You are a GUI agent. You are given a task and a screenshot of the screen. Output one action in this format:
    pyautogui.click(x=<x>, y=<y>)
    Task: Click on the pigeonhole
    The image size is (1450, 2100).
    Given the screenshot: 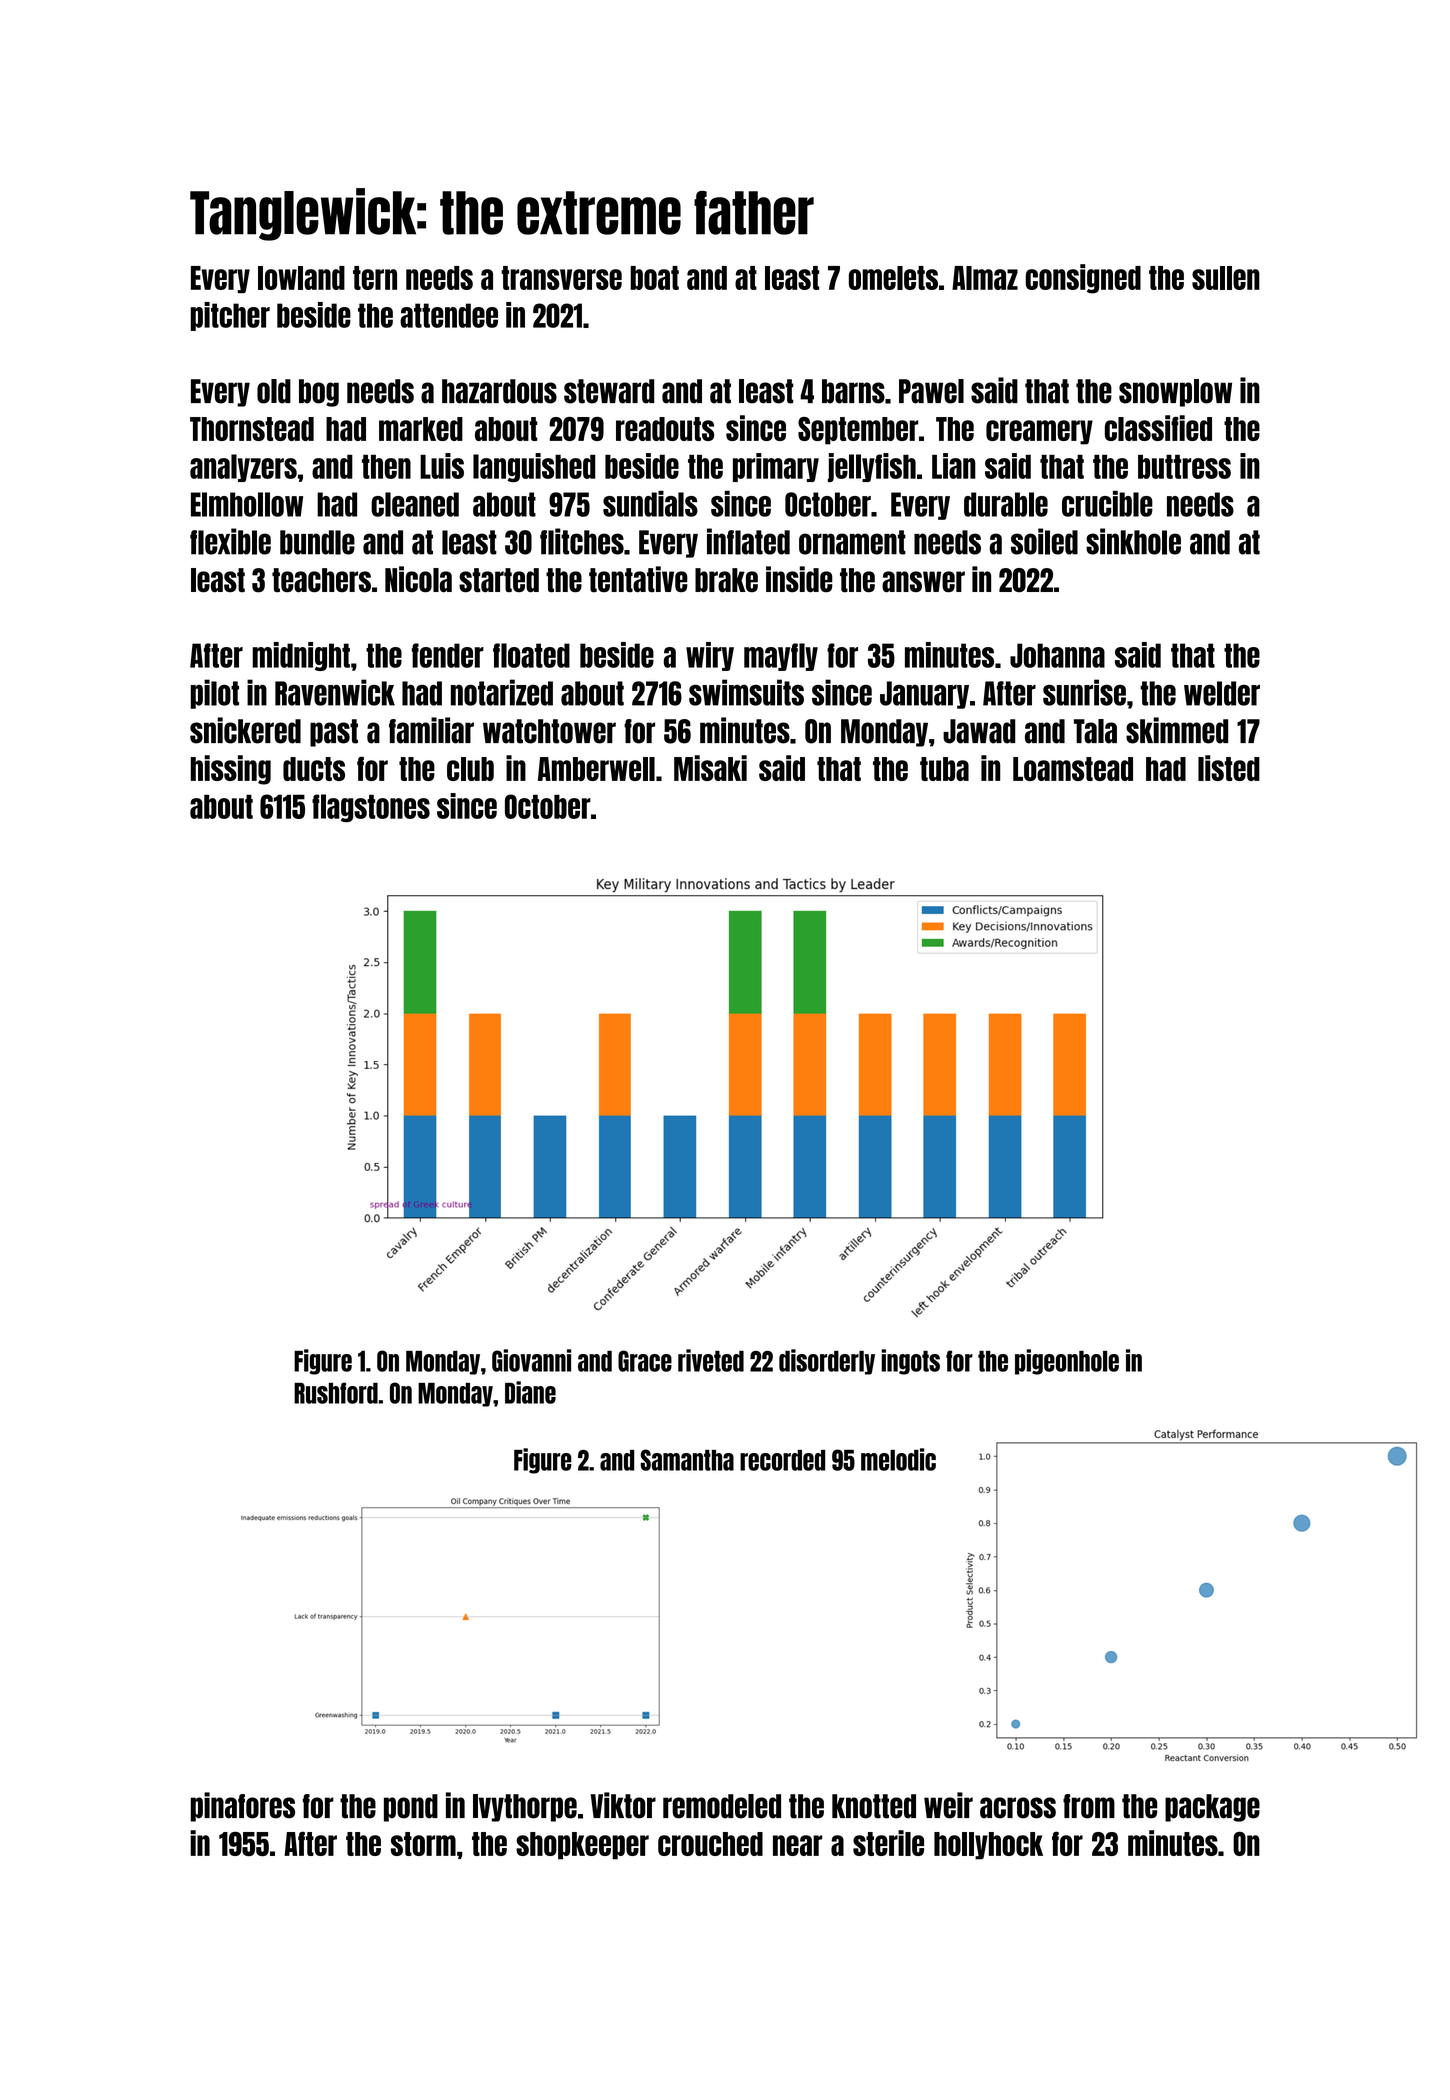 What is the action you would take?
    pyautogui.click(x=1067, y=1362)
